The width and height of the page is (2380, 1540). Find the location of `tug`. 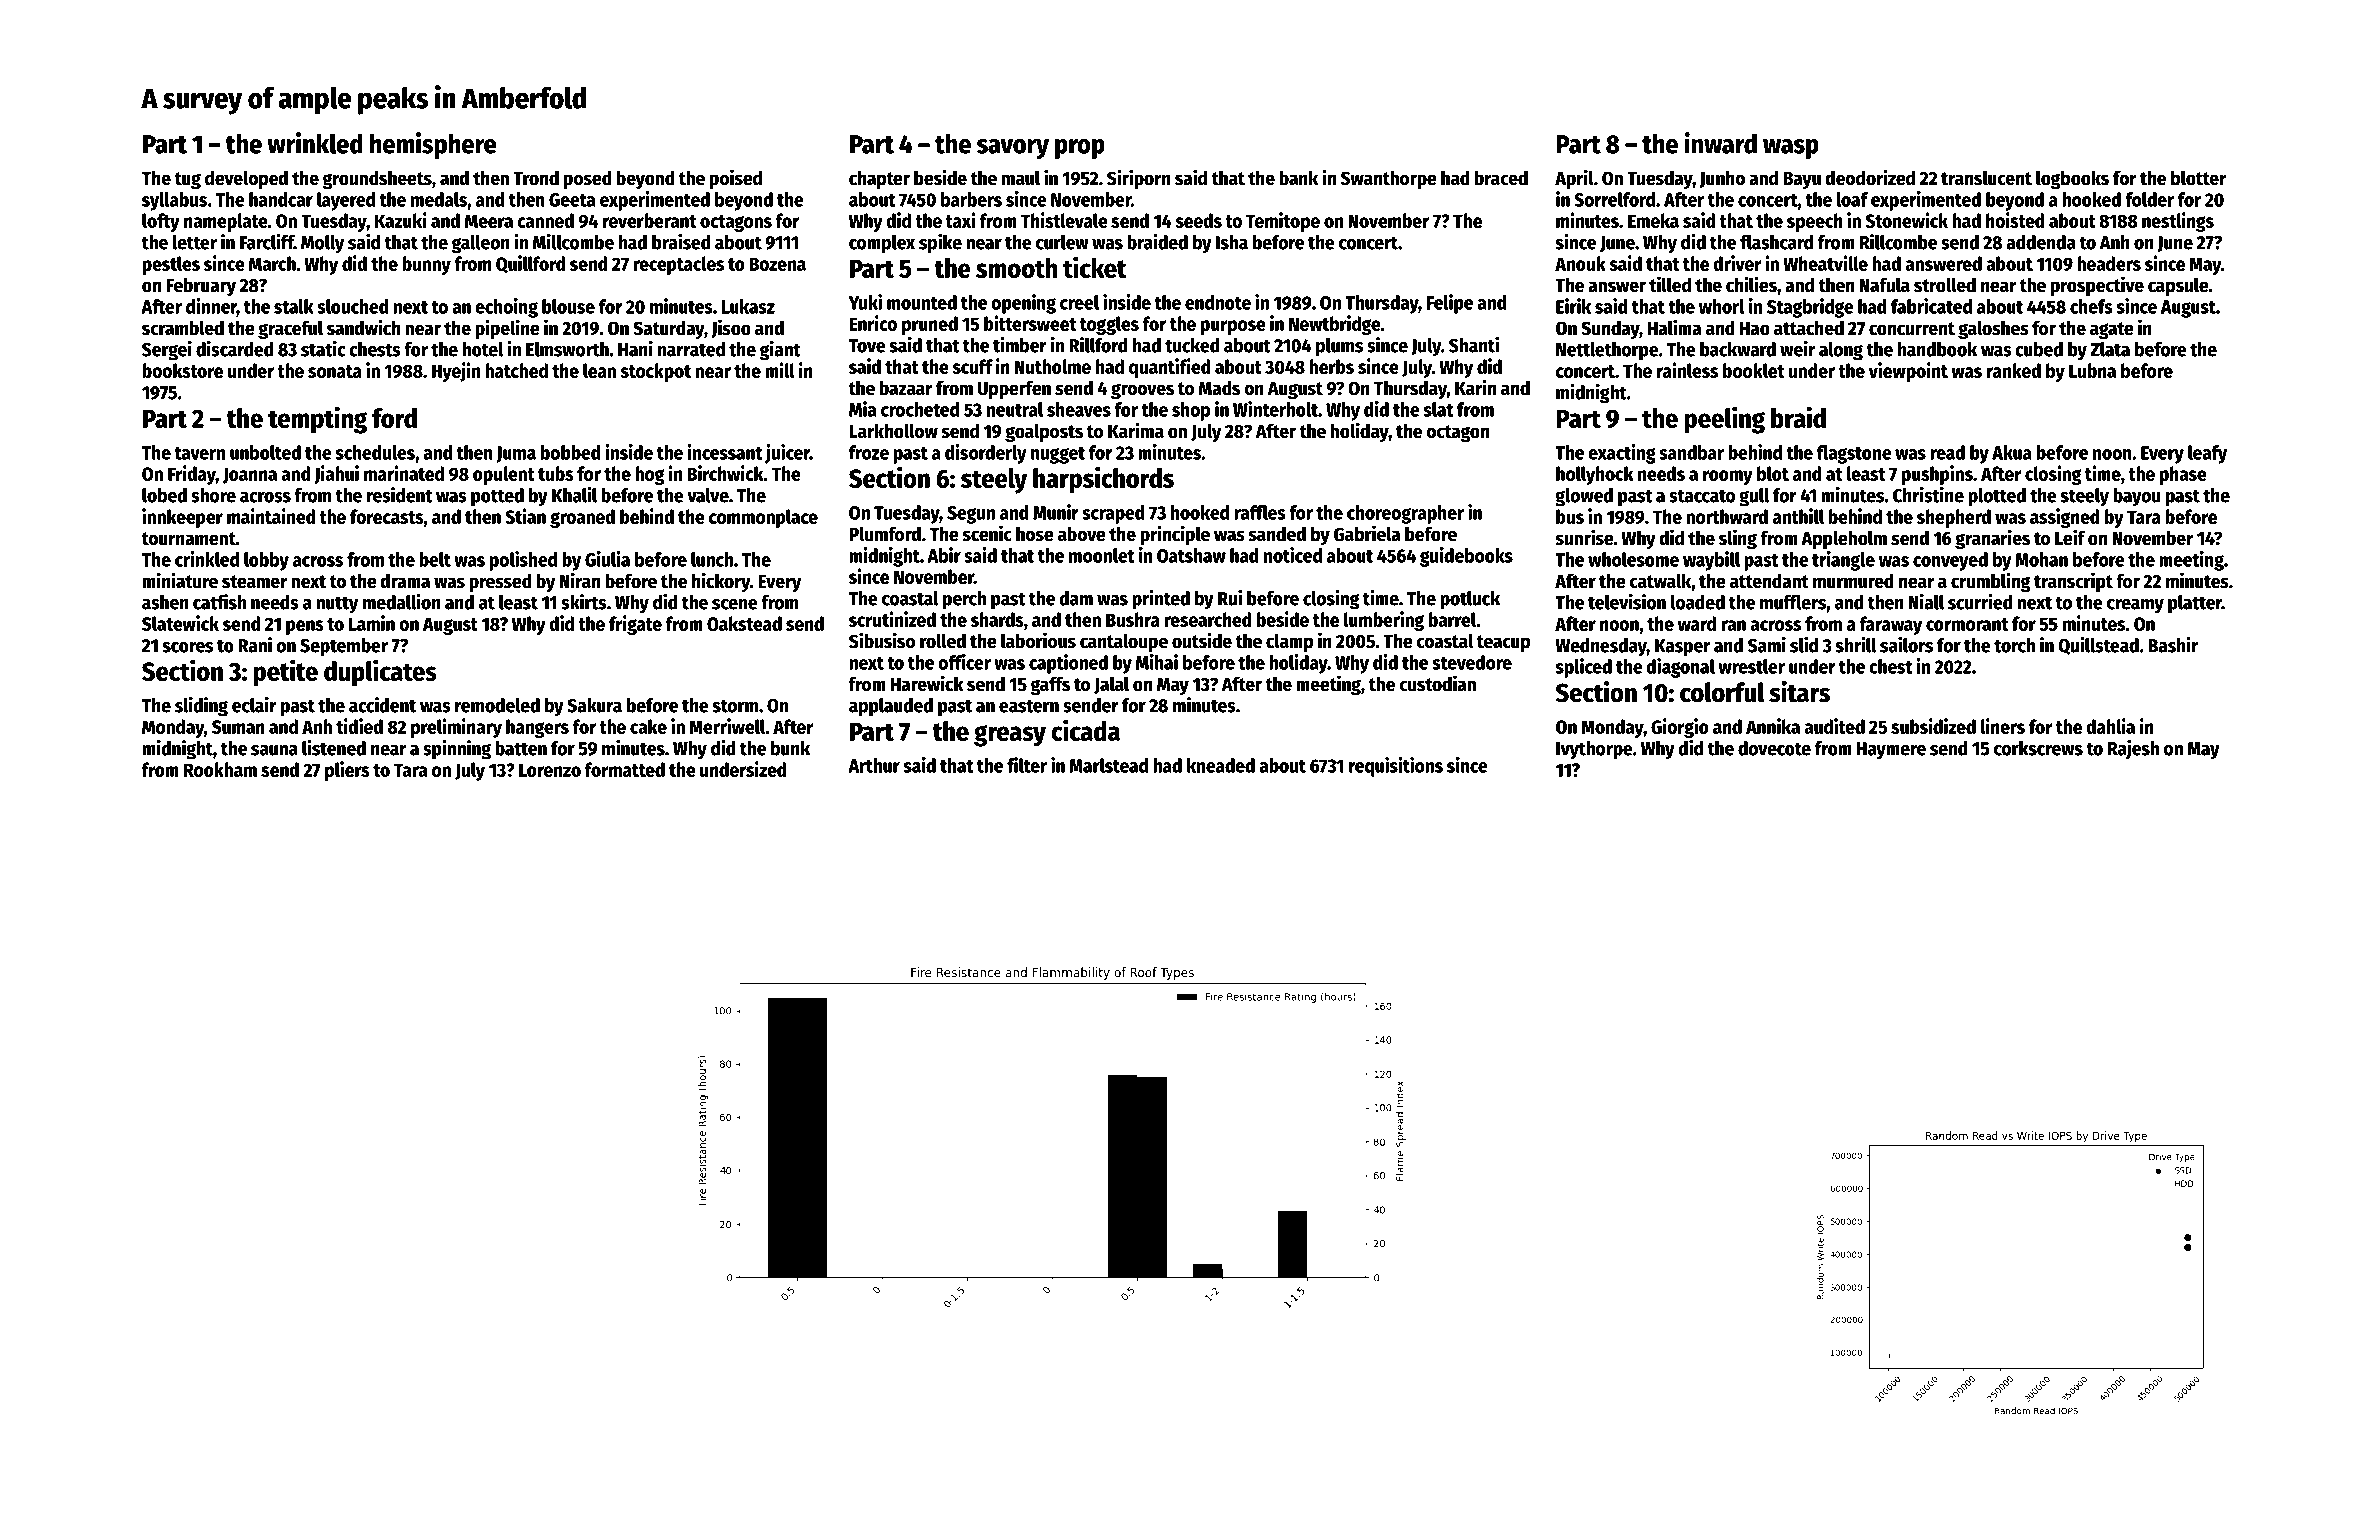

tug is located at coordinates (187, 180).
